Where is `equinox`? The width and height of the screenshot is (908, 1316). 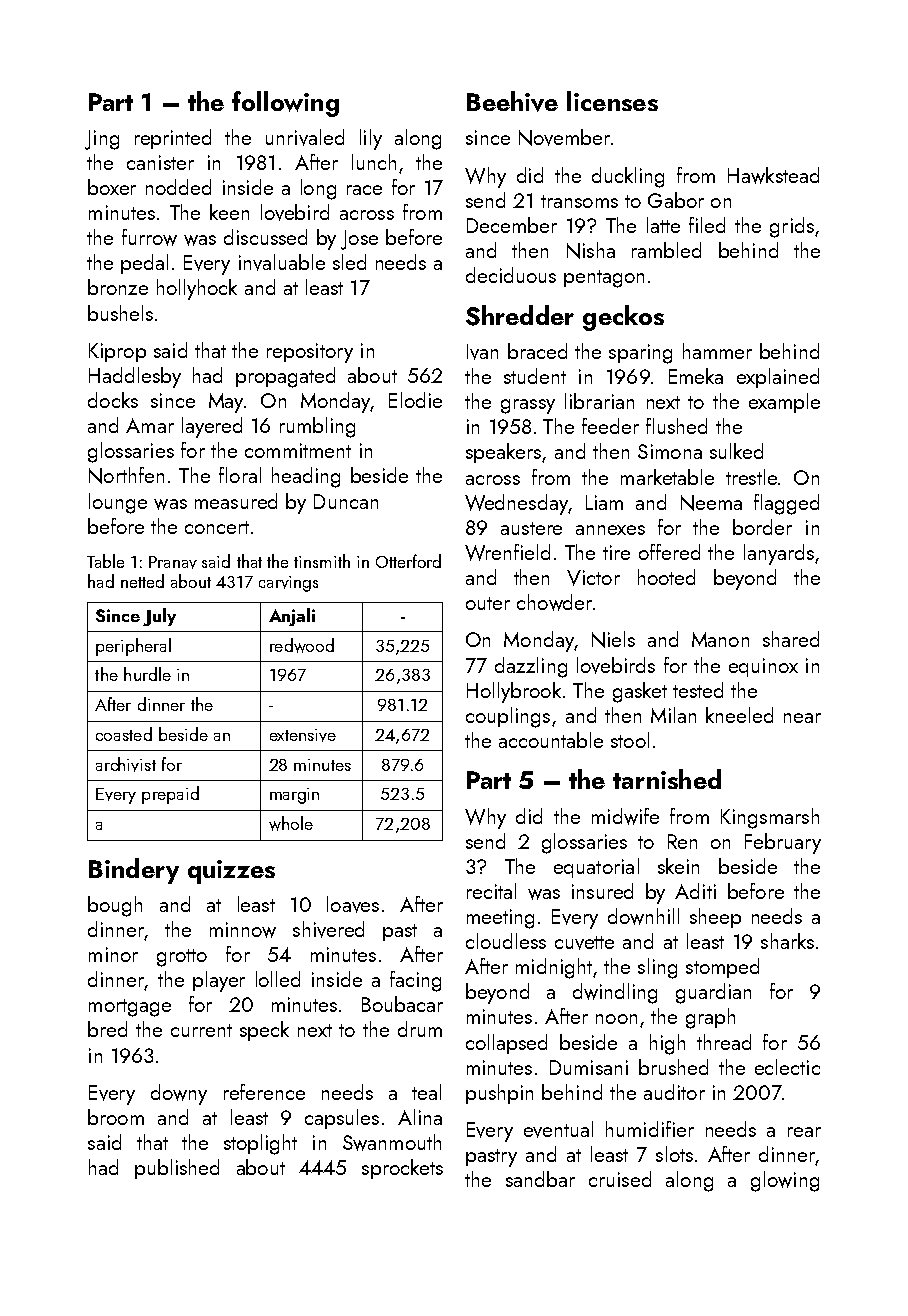 equinox is located at coordinates (763, 667).
